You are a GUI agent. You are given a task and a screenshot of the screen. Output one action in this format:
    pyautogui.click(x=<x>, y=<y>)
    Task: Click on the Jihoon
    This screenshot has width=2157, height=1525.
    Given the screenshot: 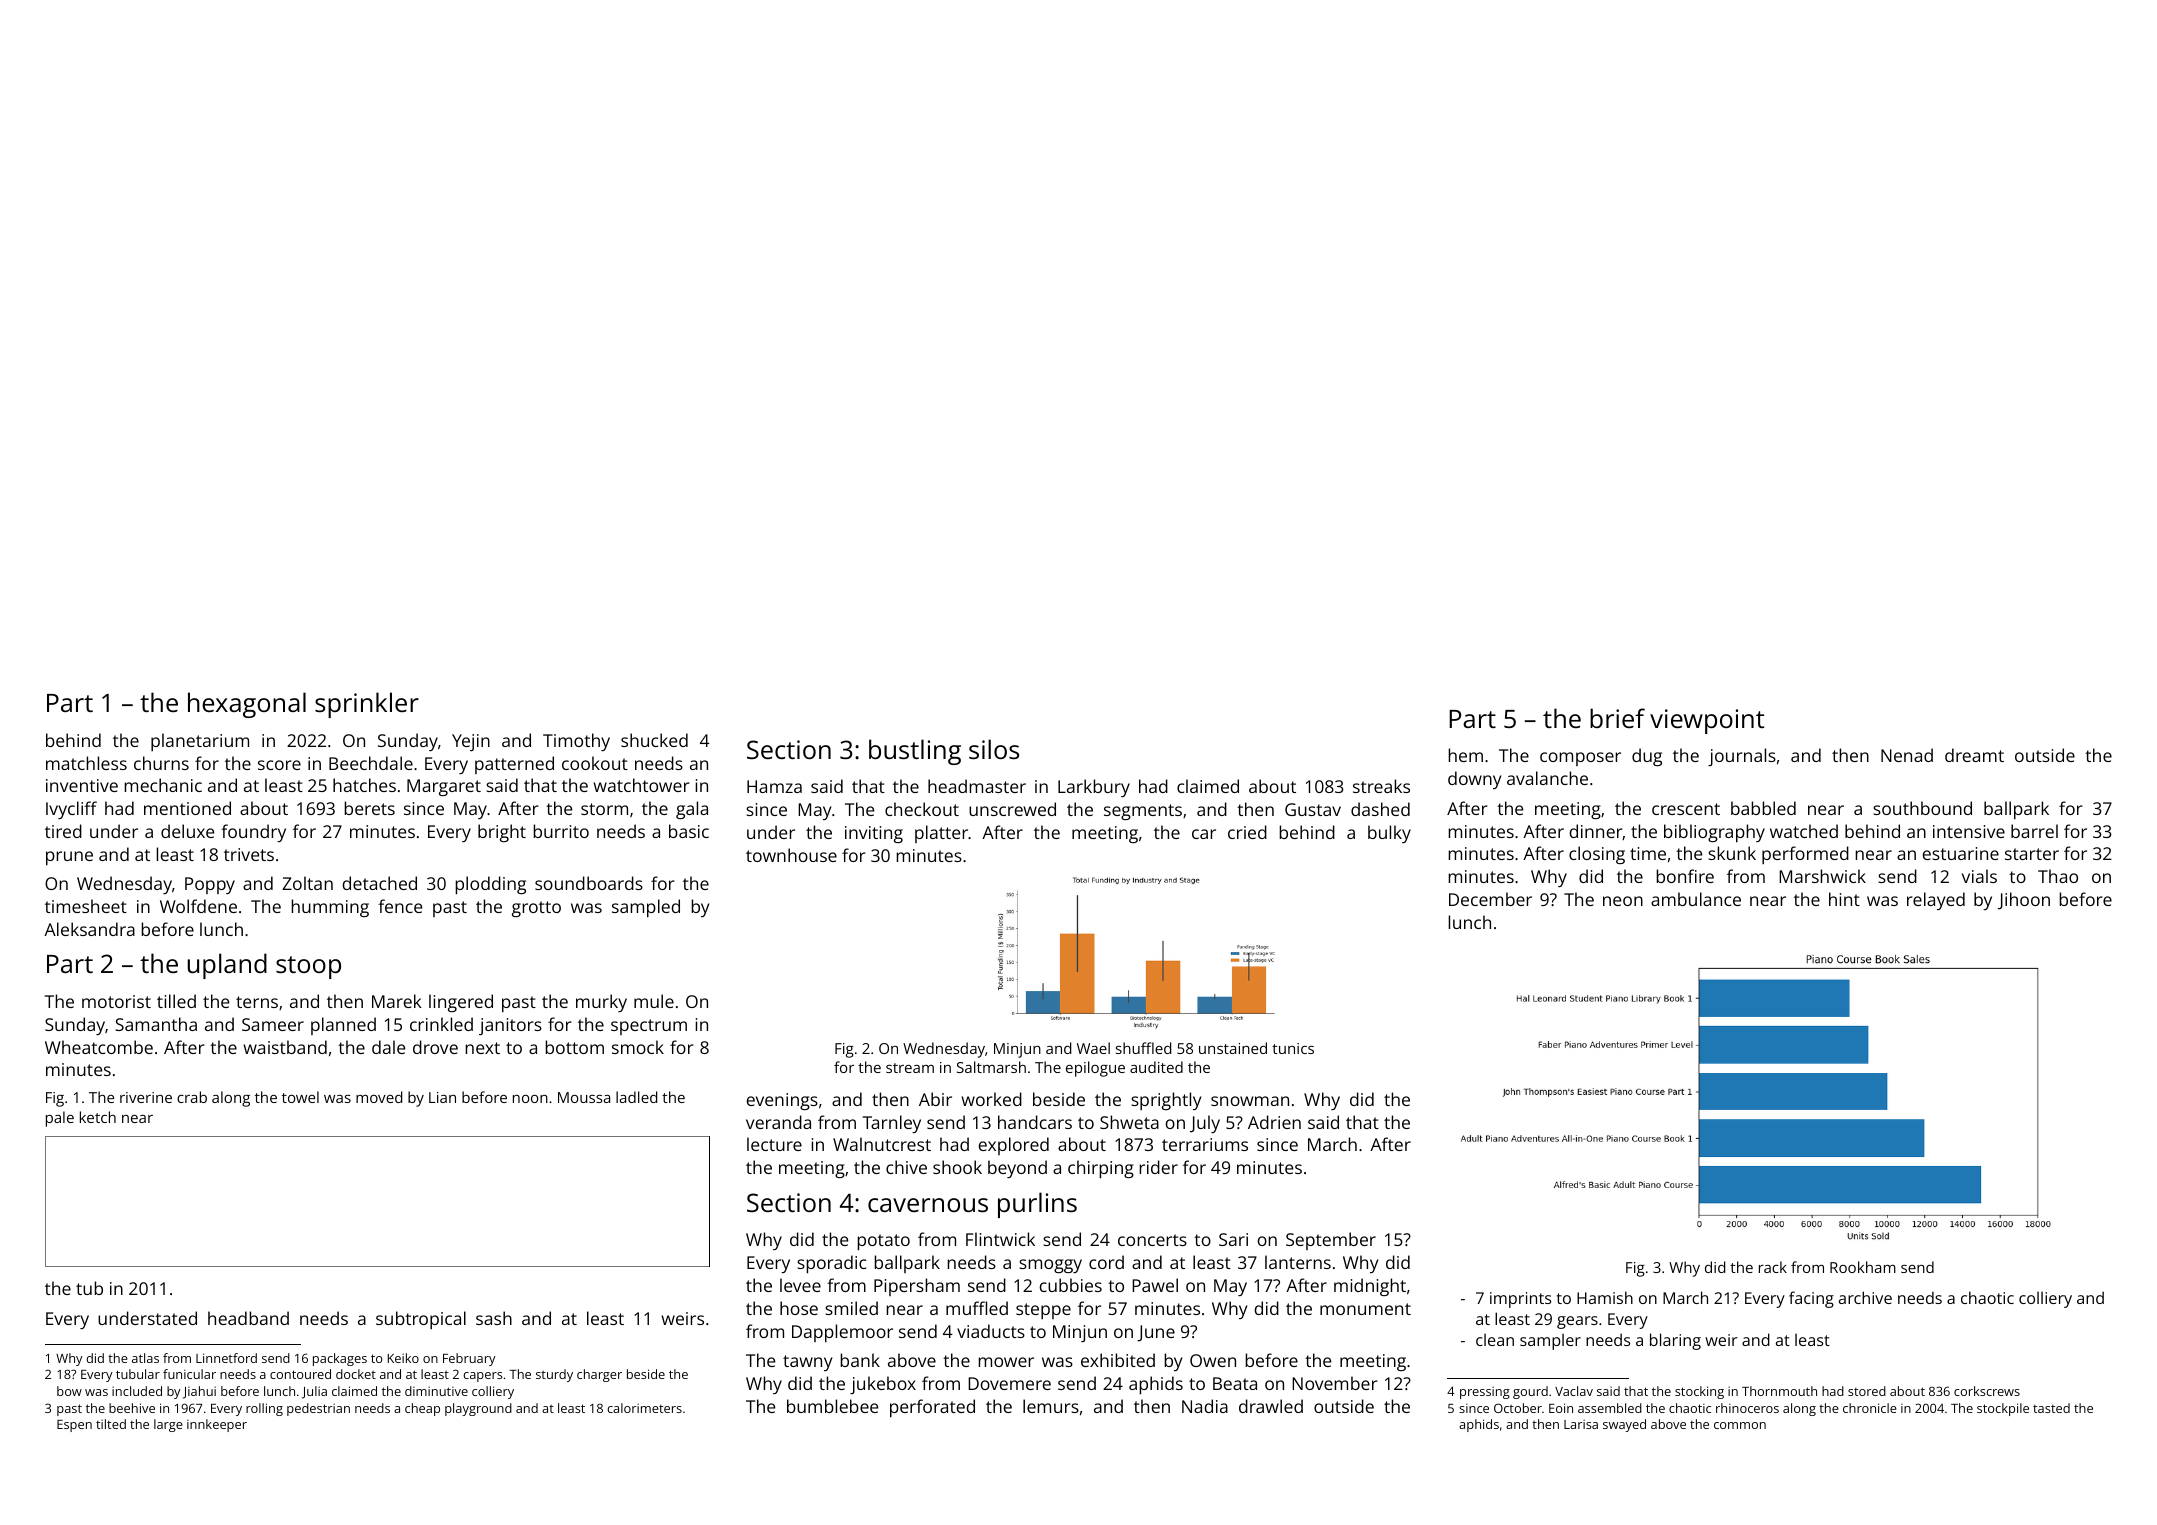 What is the action you would take?
    pyautogui.click(x=2024, y=901)
